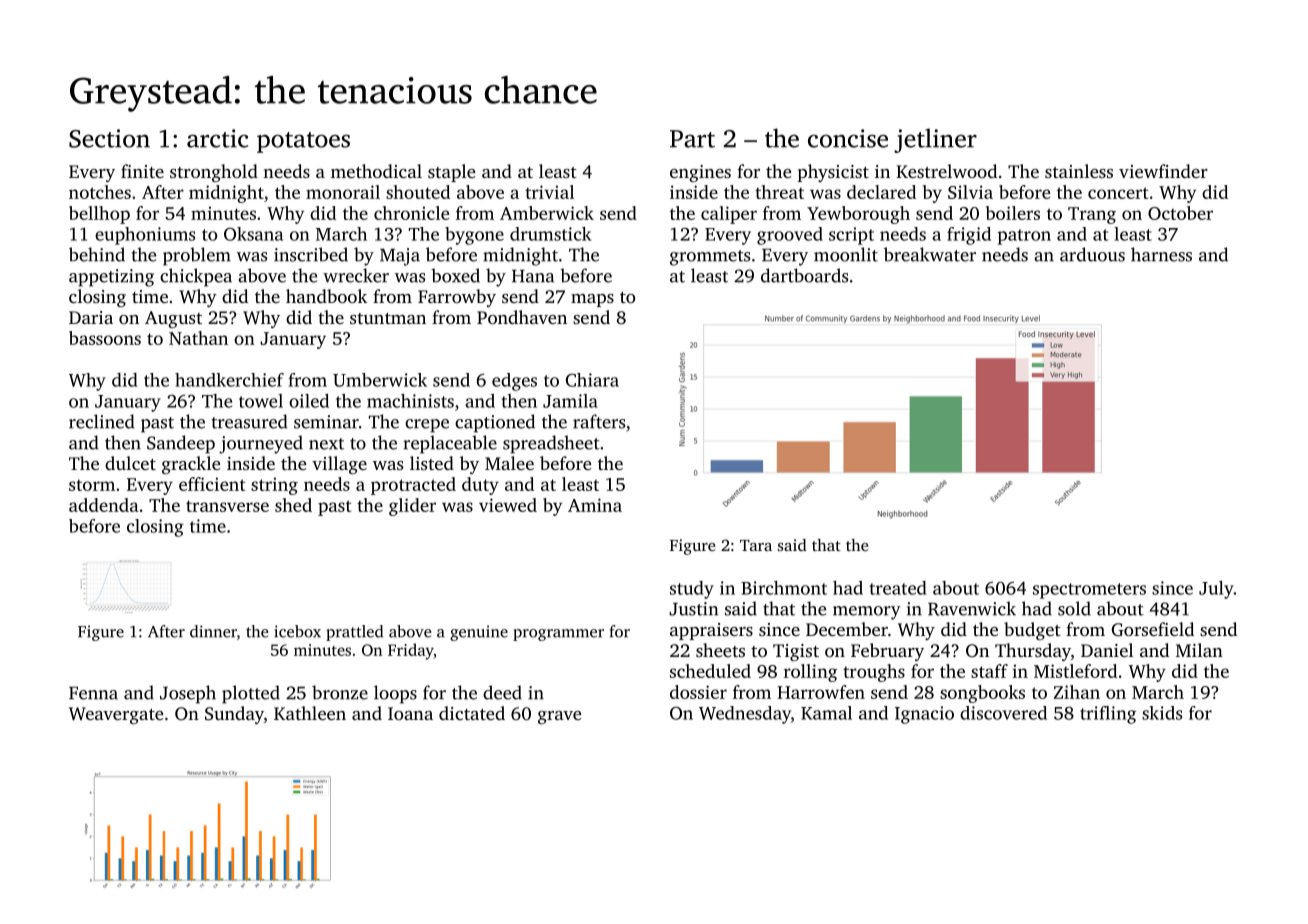  What do you see at coordinates (848, 138) in the screenshot?
I see `concise` at bounding box center [848, 138].
